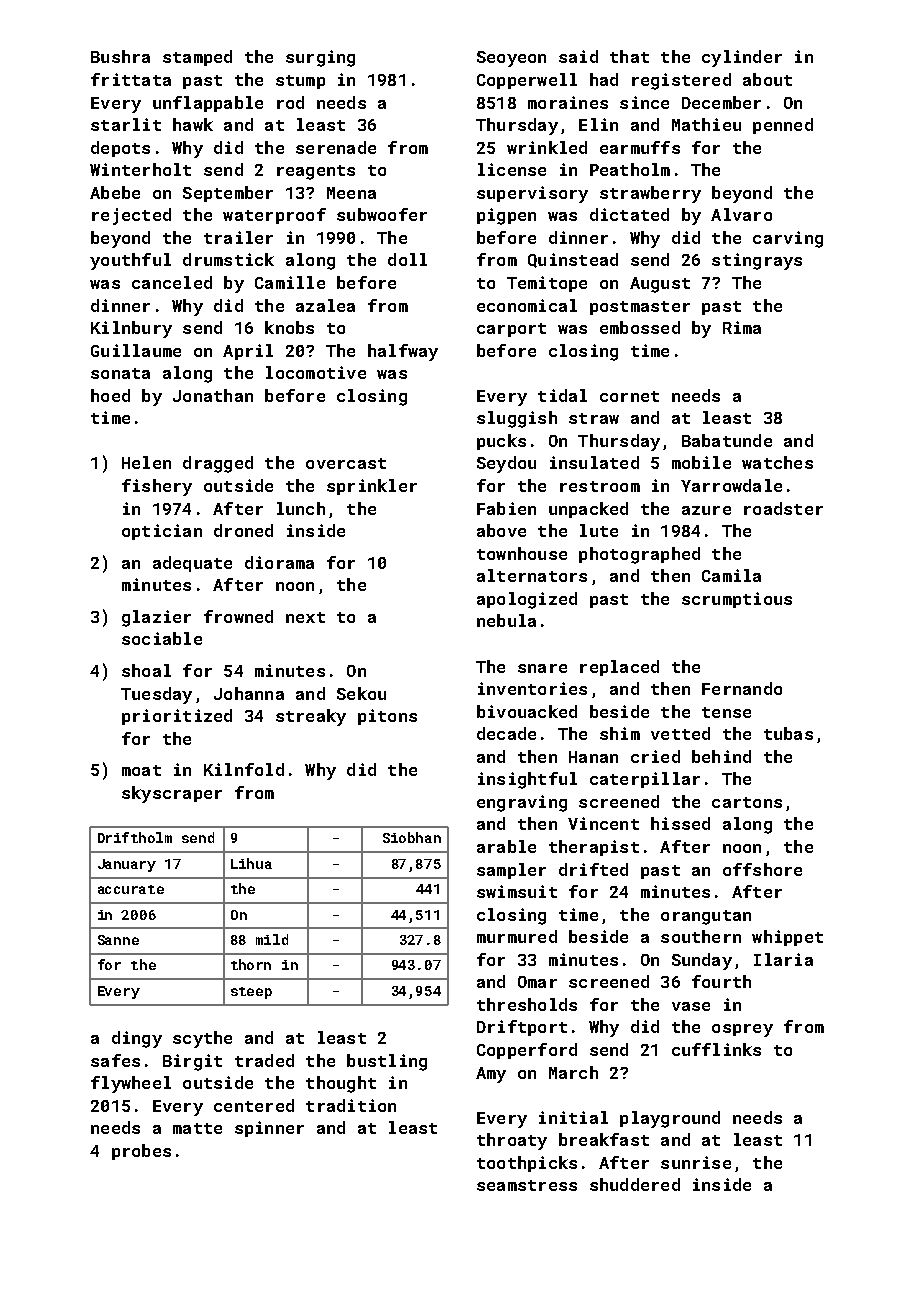 The width and height of the screenshot is (924, 1308). Describe the element at coordinates (387, 1062) in the screenshot. I see `bustling` at that location.
